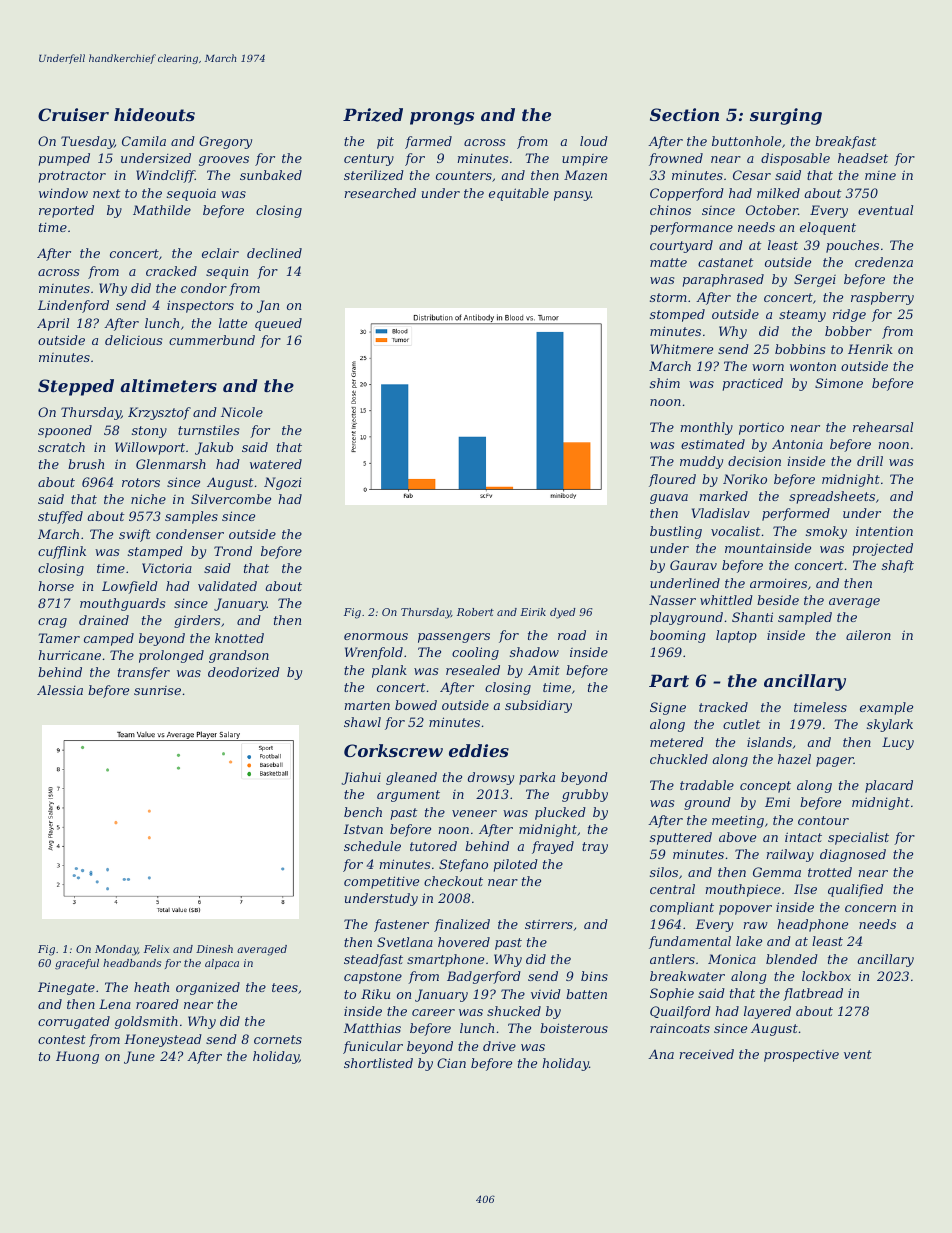  I want to click on equitable, so click(519, 194).
